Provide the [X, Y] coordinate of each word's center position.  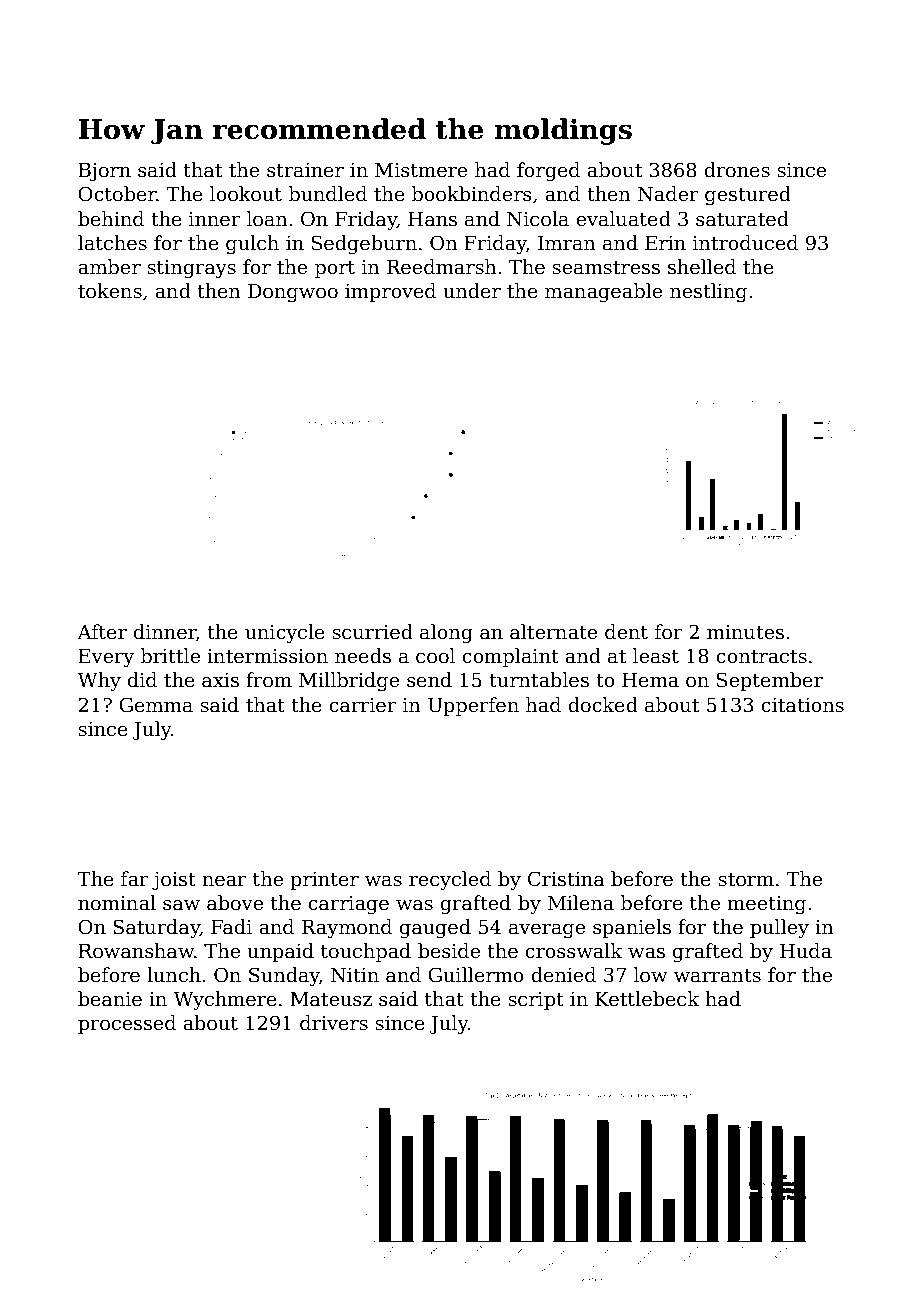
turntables [539, 680]
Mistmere [421, 170]
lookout [246, 194]
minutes [745, 632]
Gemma [156, 705]
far [135, 879]
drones [737, 170]
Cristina [566, 879]
